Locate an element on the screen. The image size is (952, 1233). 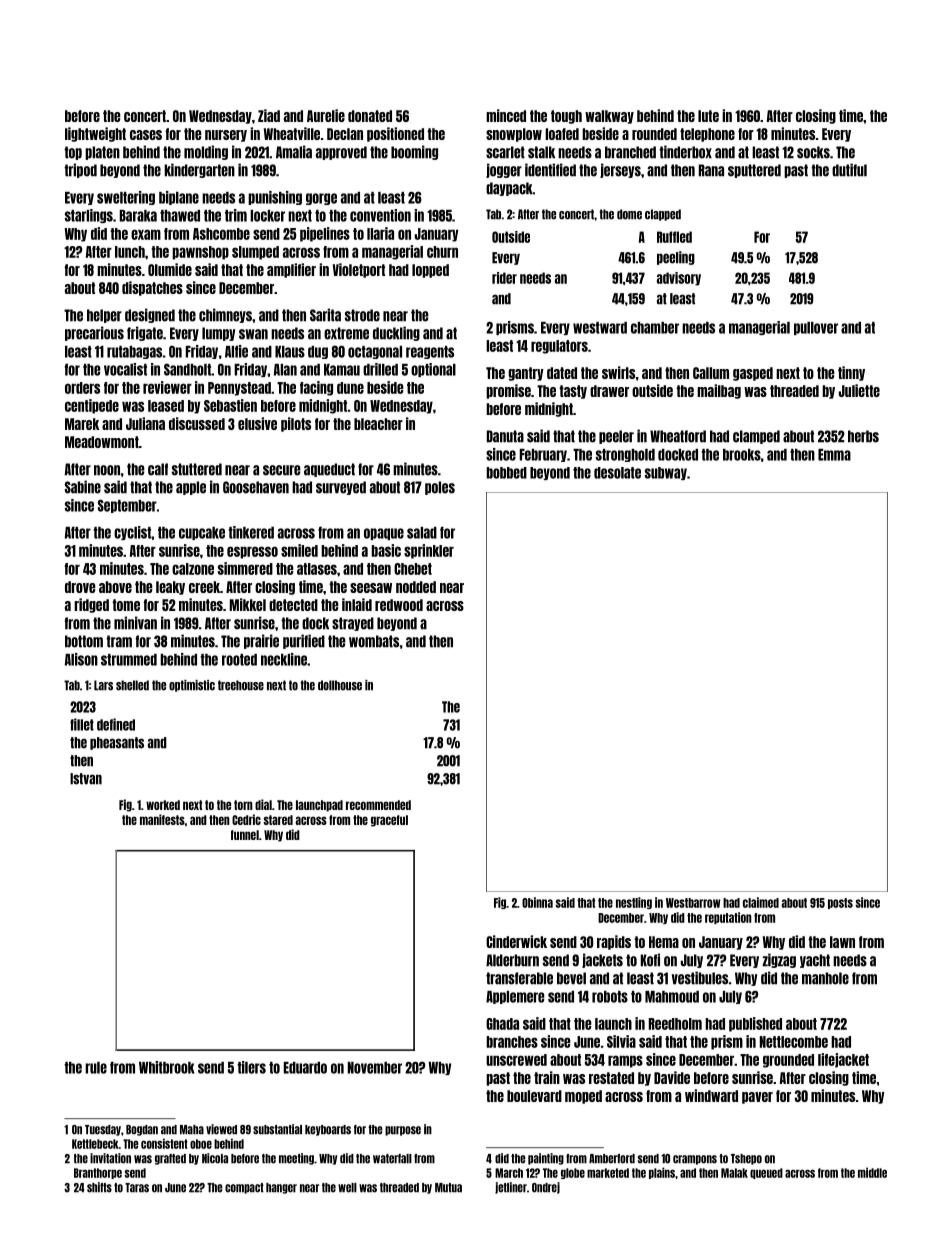
walkway is located at coordinates (609, 117).
